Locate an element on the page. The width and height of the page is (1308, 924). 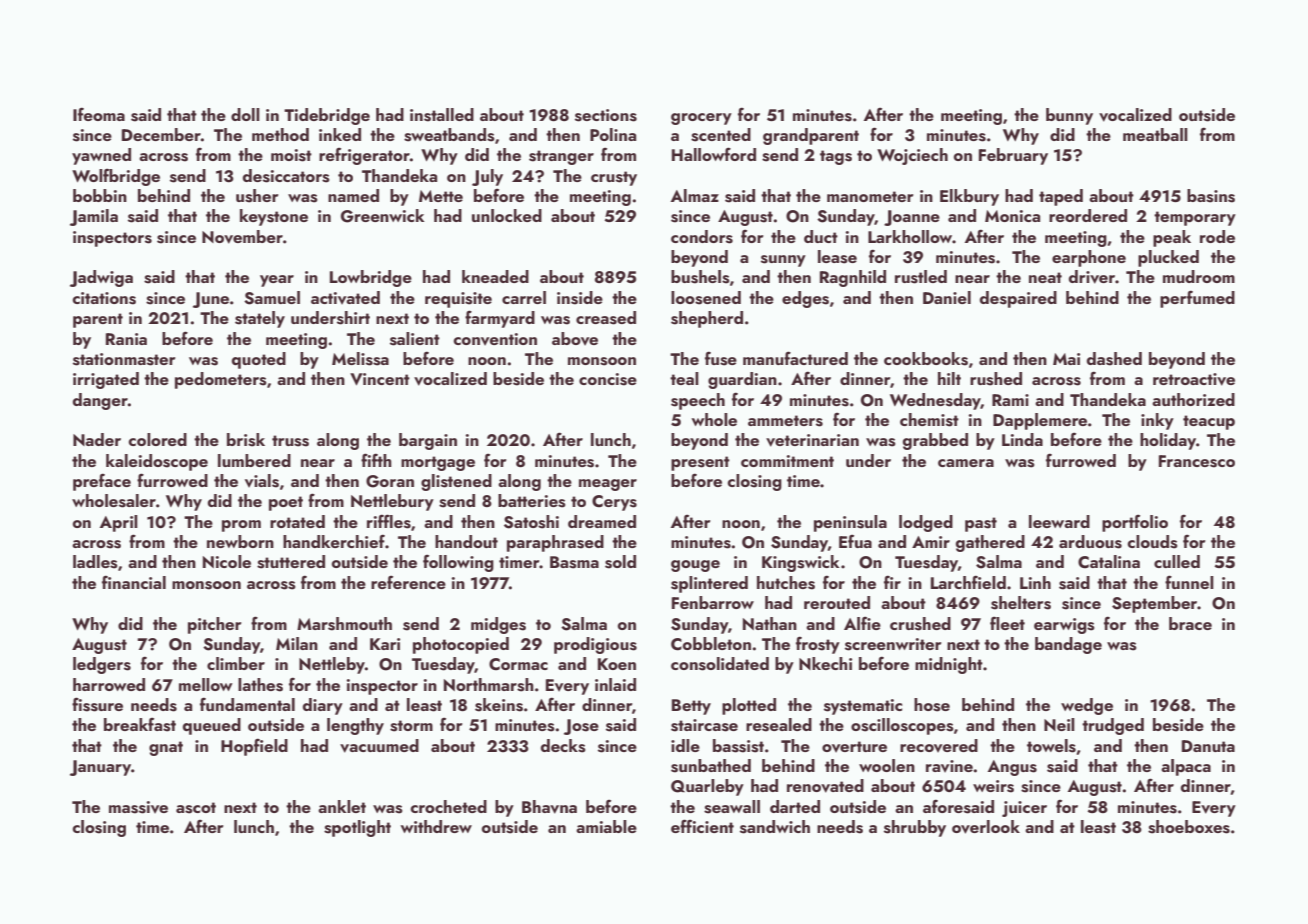
condors is located at coordinates (702, 237).
